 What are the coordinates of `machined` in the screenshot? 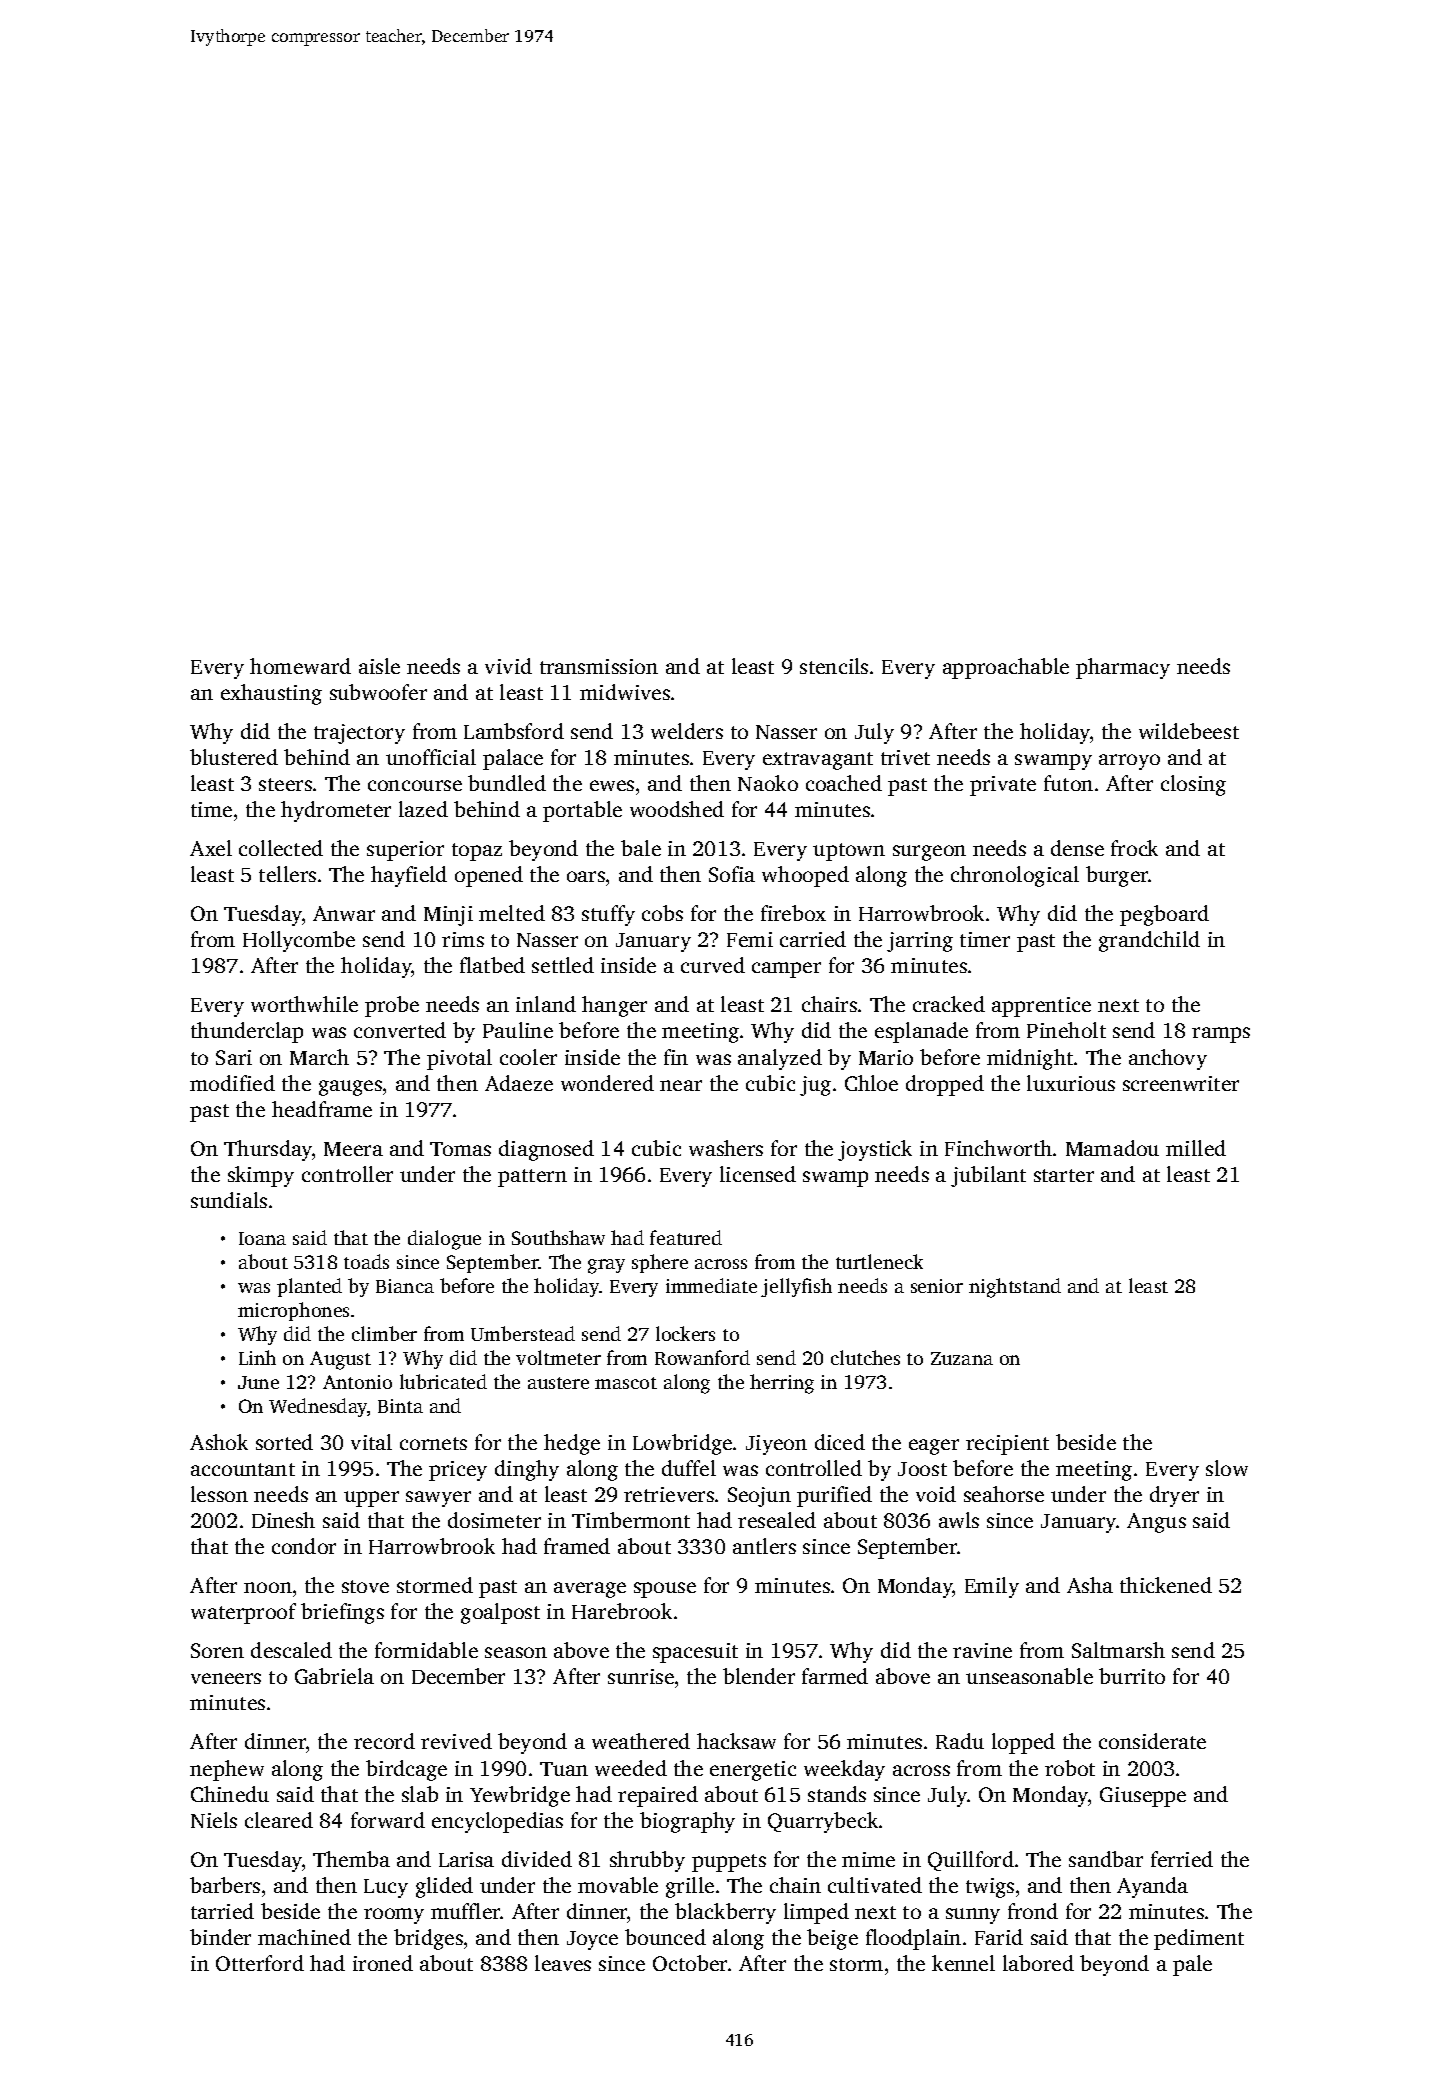 It's located at (304, 1937).
